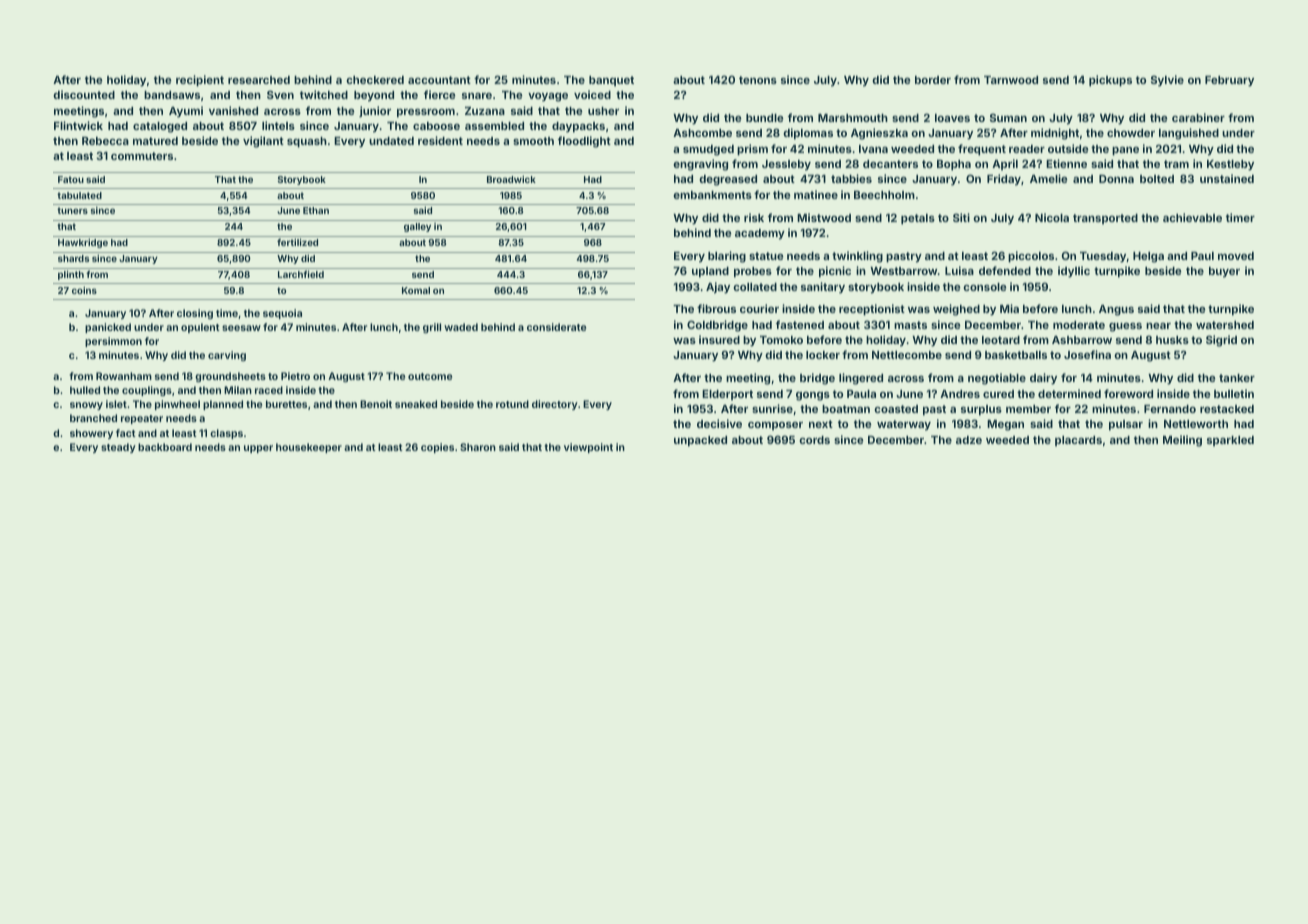 This screenshot has width=1308, height=924. I want to click on Rowanham, so click(124, 376).
